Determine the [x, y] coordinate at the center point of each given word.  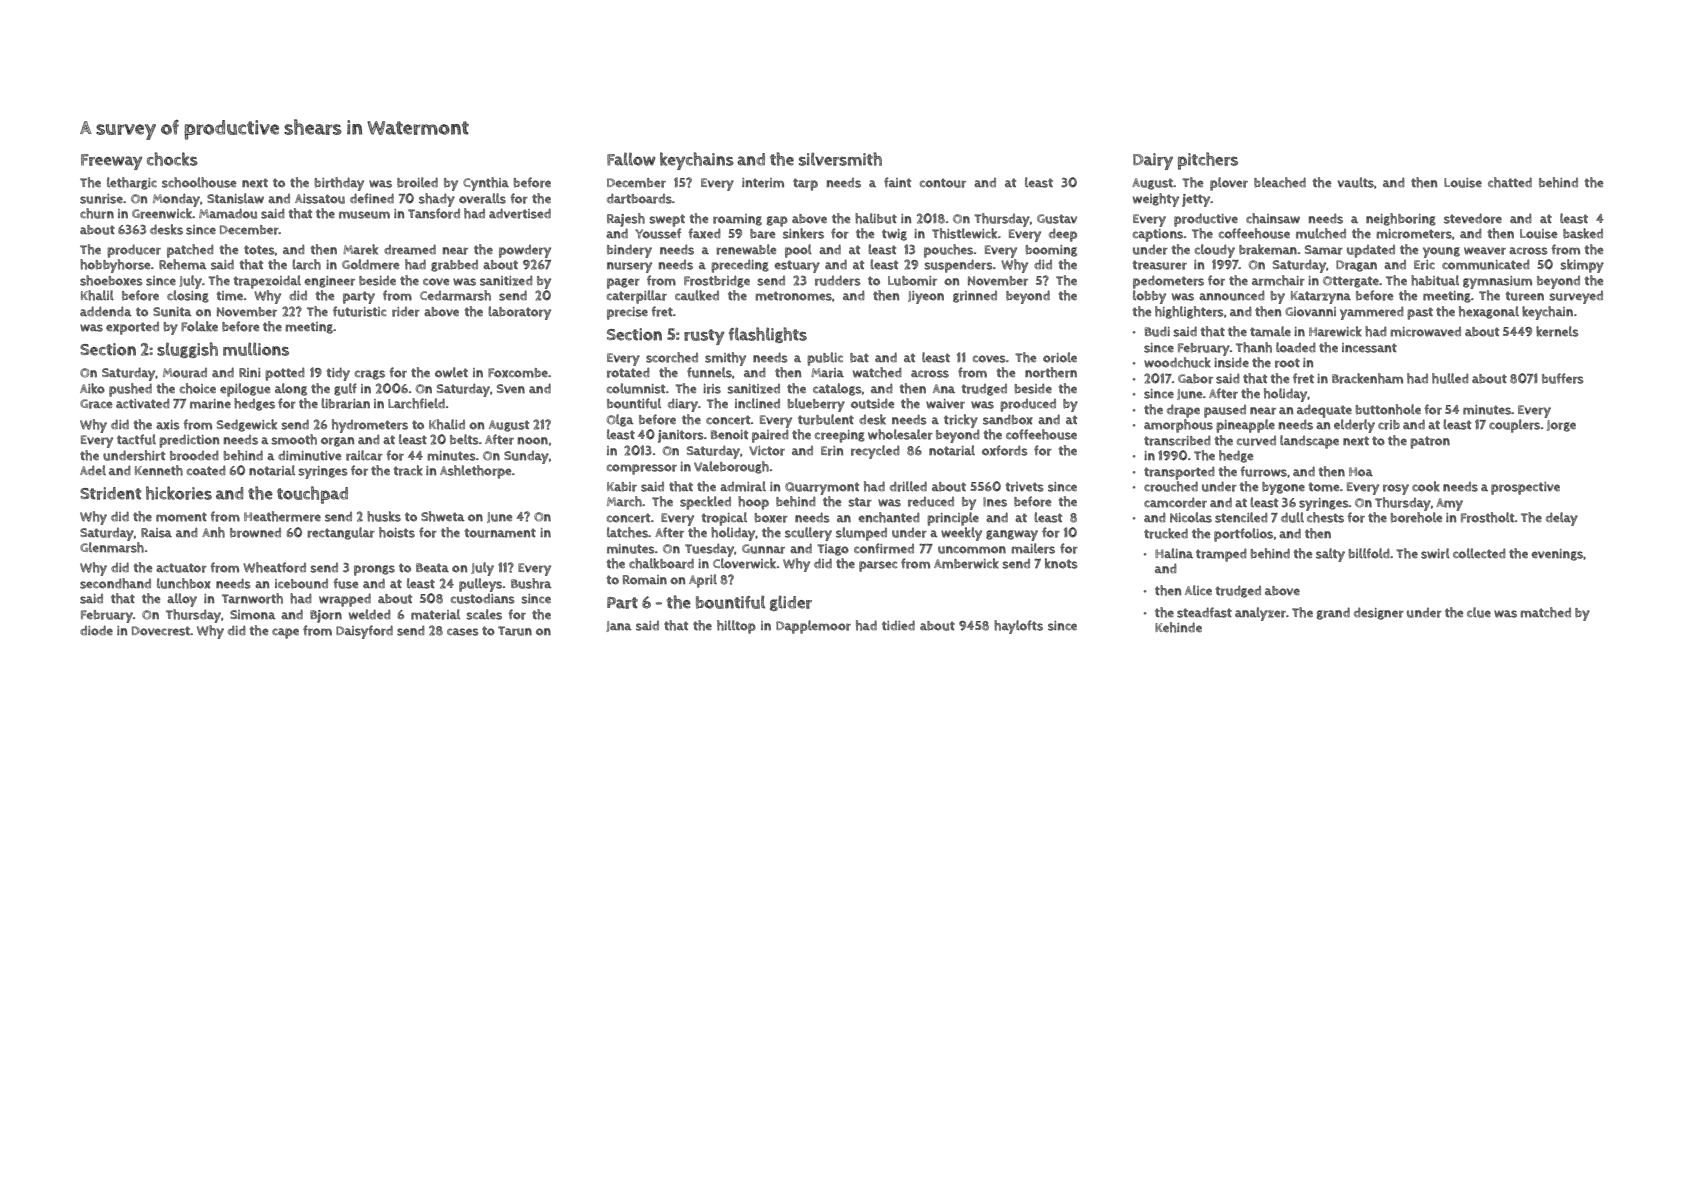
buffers [1563, 378]
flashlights [768, 335]
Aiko [92, 388]
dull [1292, 517]
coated [206, 470]
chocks [172, 159]
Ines [995, 502]
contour [943, 183]
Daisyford [364, 632]
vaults [1356, 182]
